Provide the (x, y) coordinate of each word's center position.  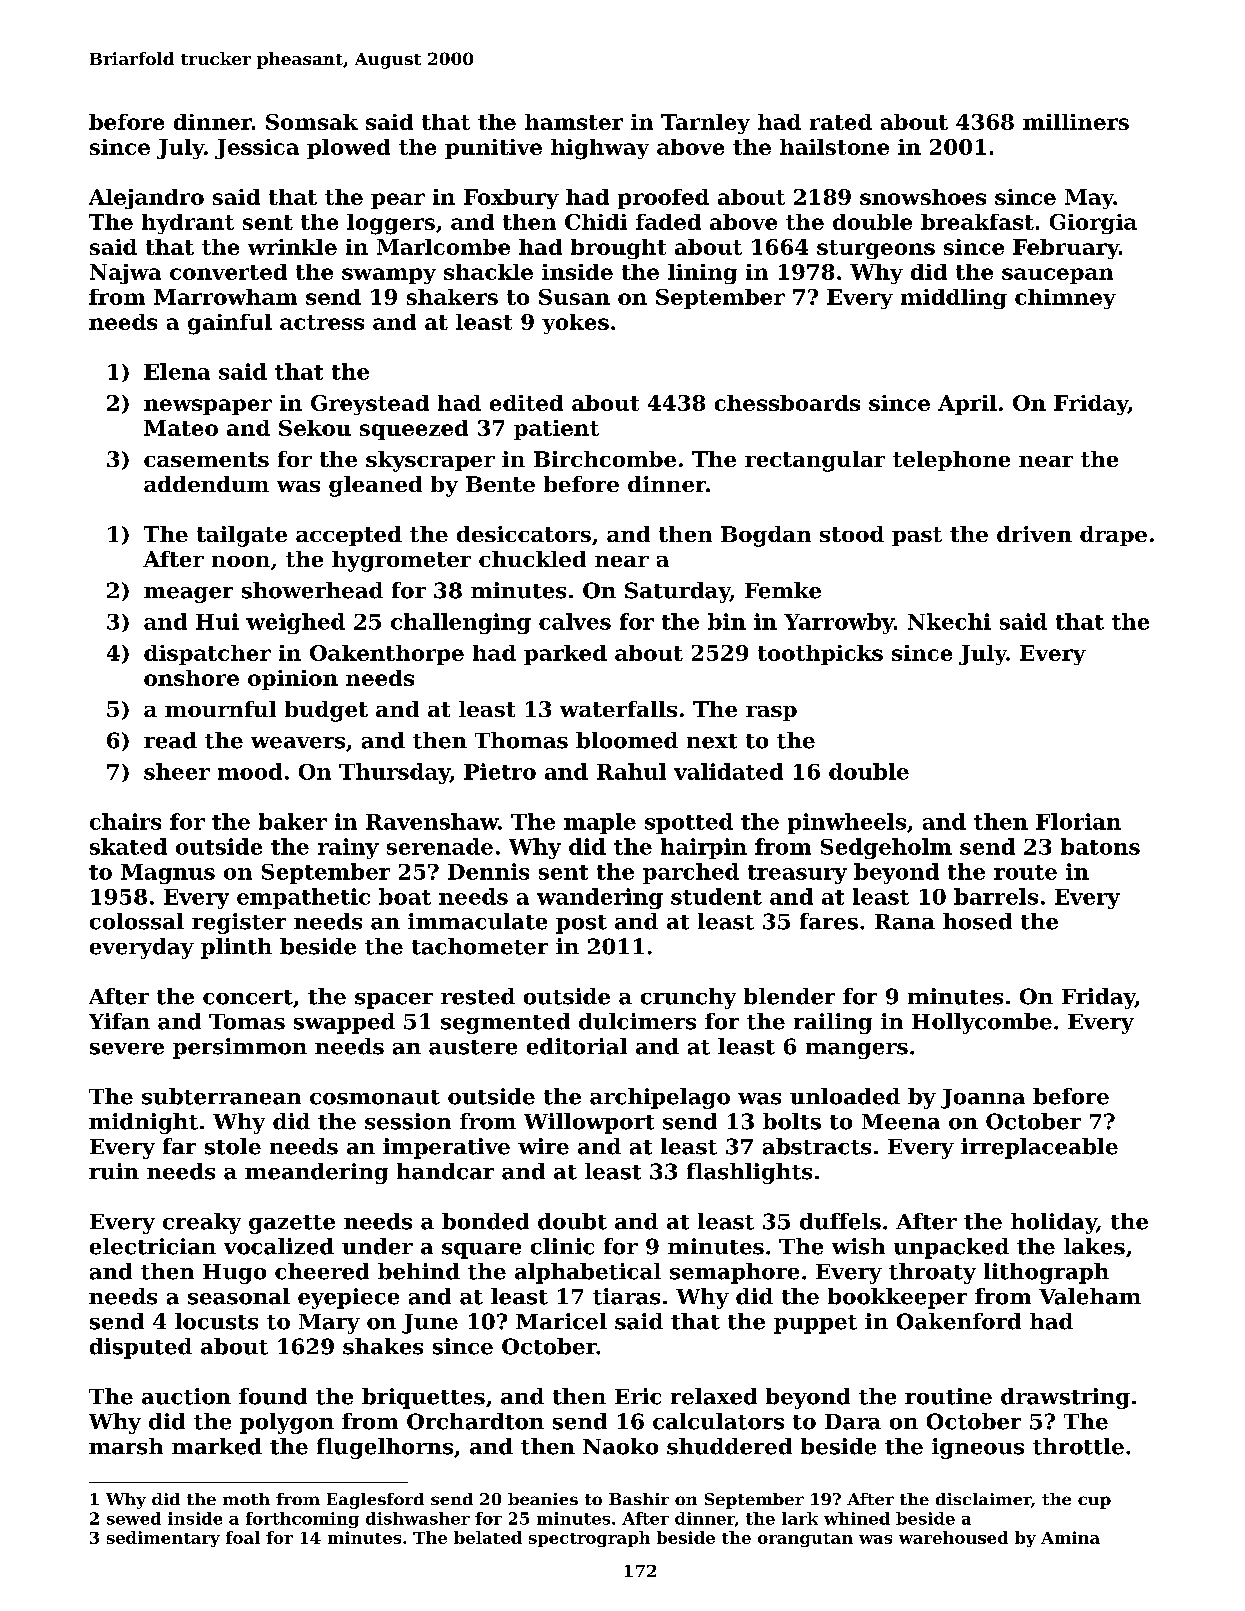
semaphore (734, 1273)
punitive (493, 149)
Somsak (312, 122)
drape (1113, 536)
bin (727, 621)
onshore (191, 678)
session (408, 1121)
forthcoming (302, 1520)
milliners (1076, 122)
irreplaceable (1039, 1148)
